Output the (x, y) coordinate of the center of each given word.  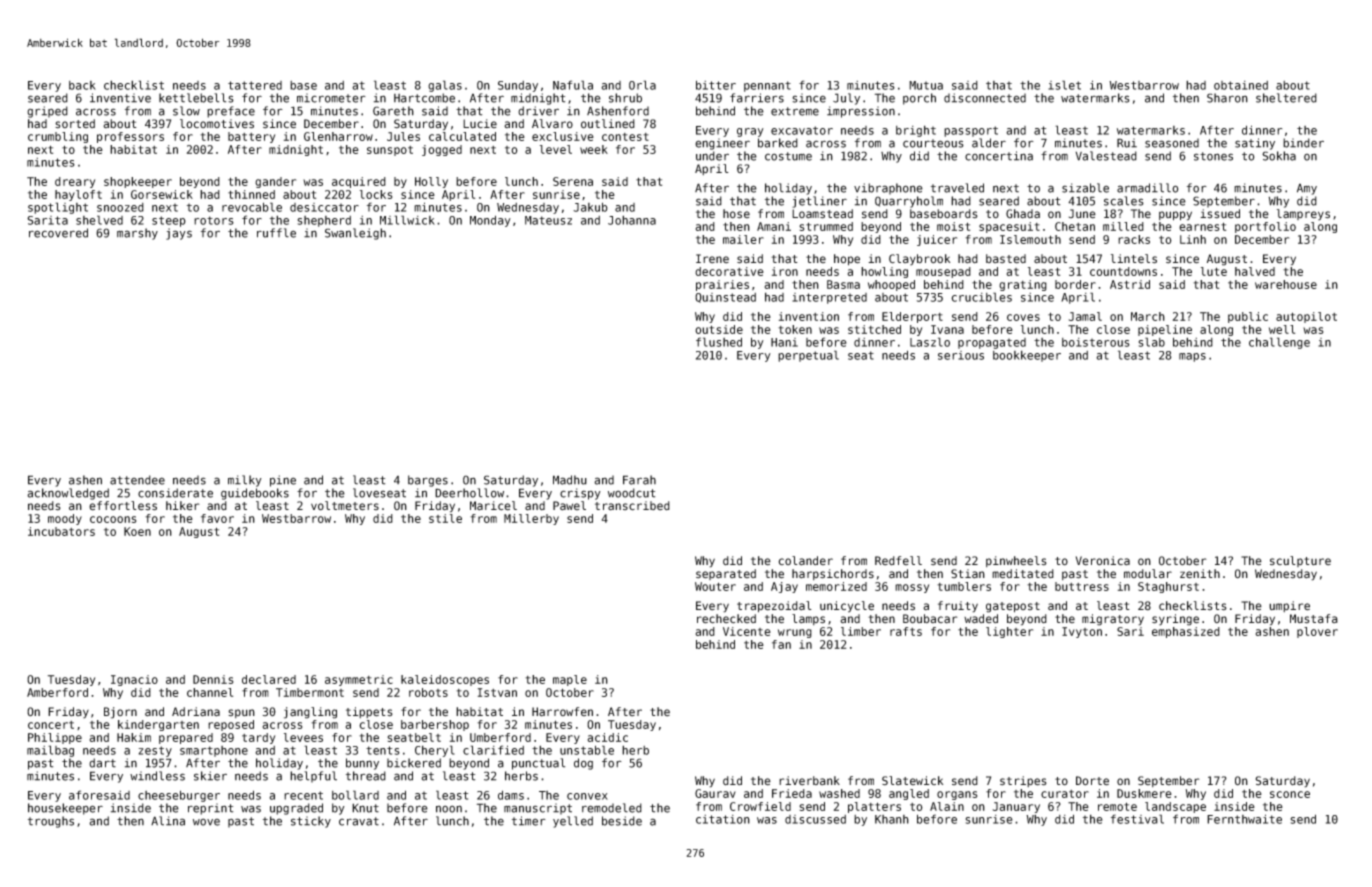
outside (719, 329)
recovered (58, 233)
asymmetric (359, 680)
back (82, 85)
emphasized (1186, 632)
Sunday (518, 86)
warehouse (1286, 284)
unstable (587, 750)
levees (303, 737)
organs (957, 795)
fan (781, 644)
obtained (1241, 85)
